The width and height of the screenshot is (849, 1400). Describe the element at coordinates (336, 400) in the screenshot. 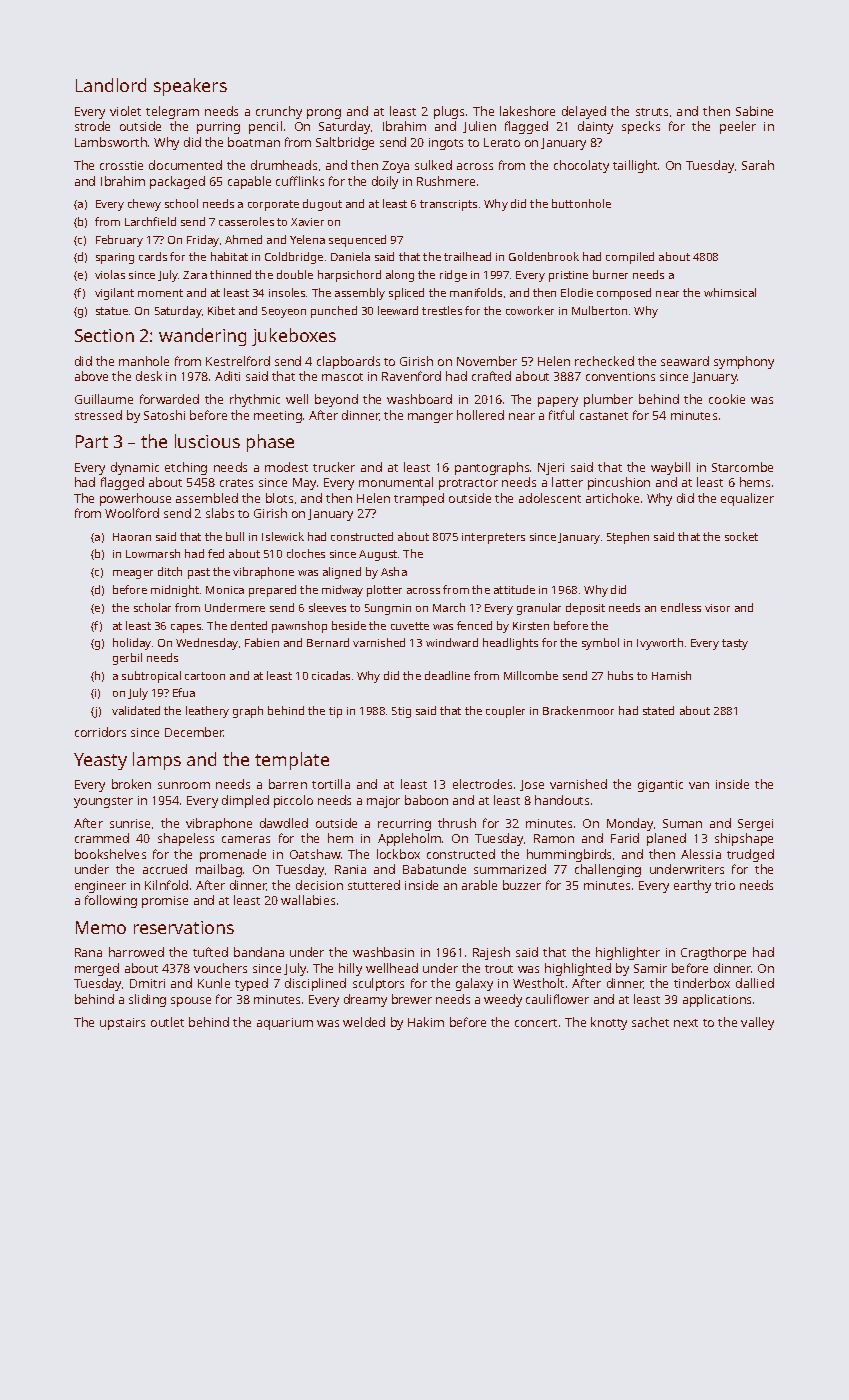

I see `beyond` at that location.
